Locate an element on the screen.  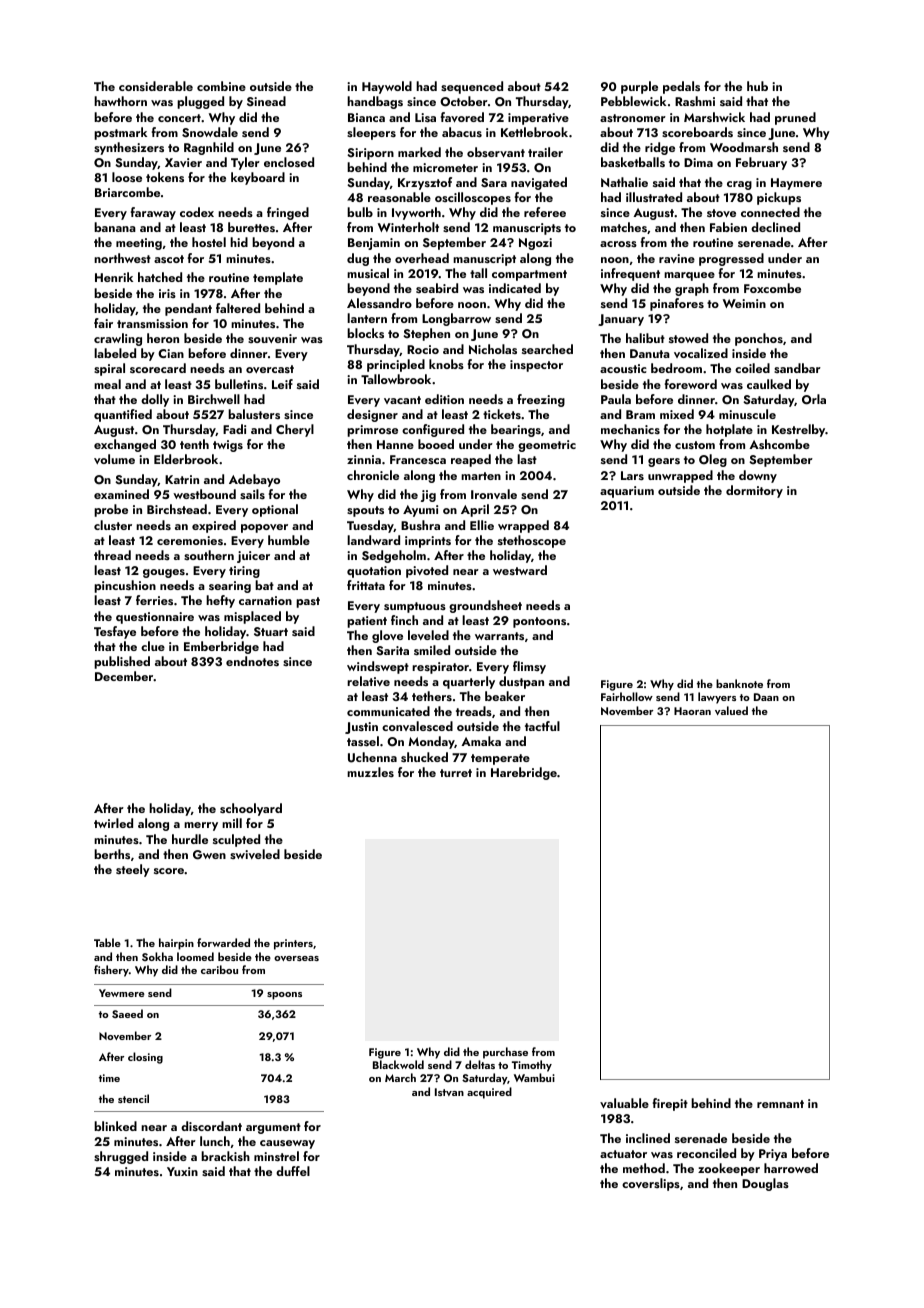
thread is located at coordinates (112, 555).
